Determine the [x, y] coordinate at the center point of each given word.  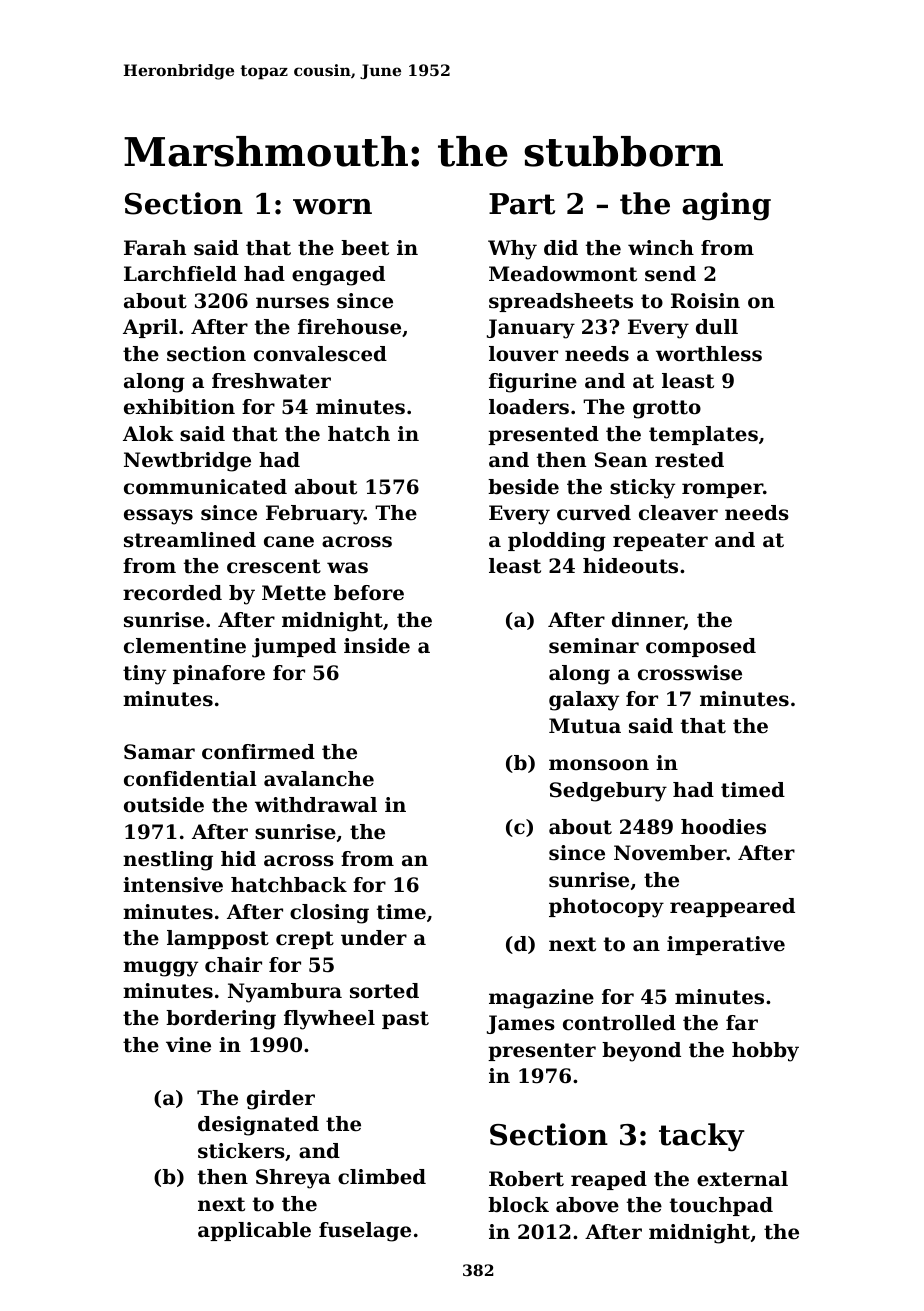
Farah [155, 248]
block [518, 1205]
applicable [254, 1231]
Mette [294, 593]
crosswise [690, 673]
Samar [159, 752]
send [670, 274]
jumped [294, 648]
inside [377, 646]
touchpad [721, 1206]
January [531, 329]
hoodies [723, 827]
